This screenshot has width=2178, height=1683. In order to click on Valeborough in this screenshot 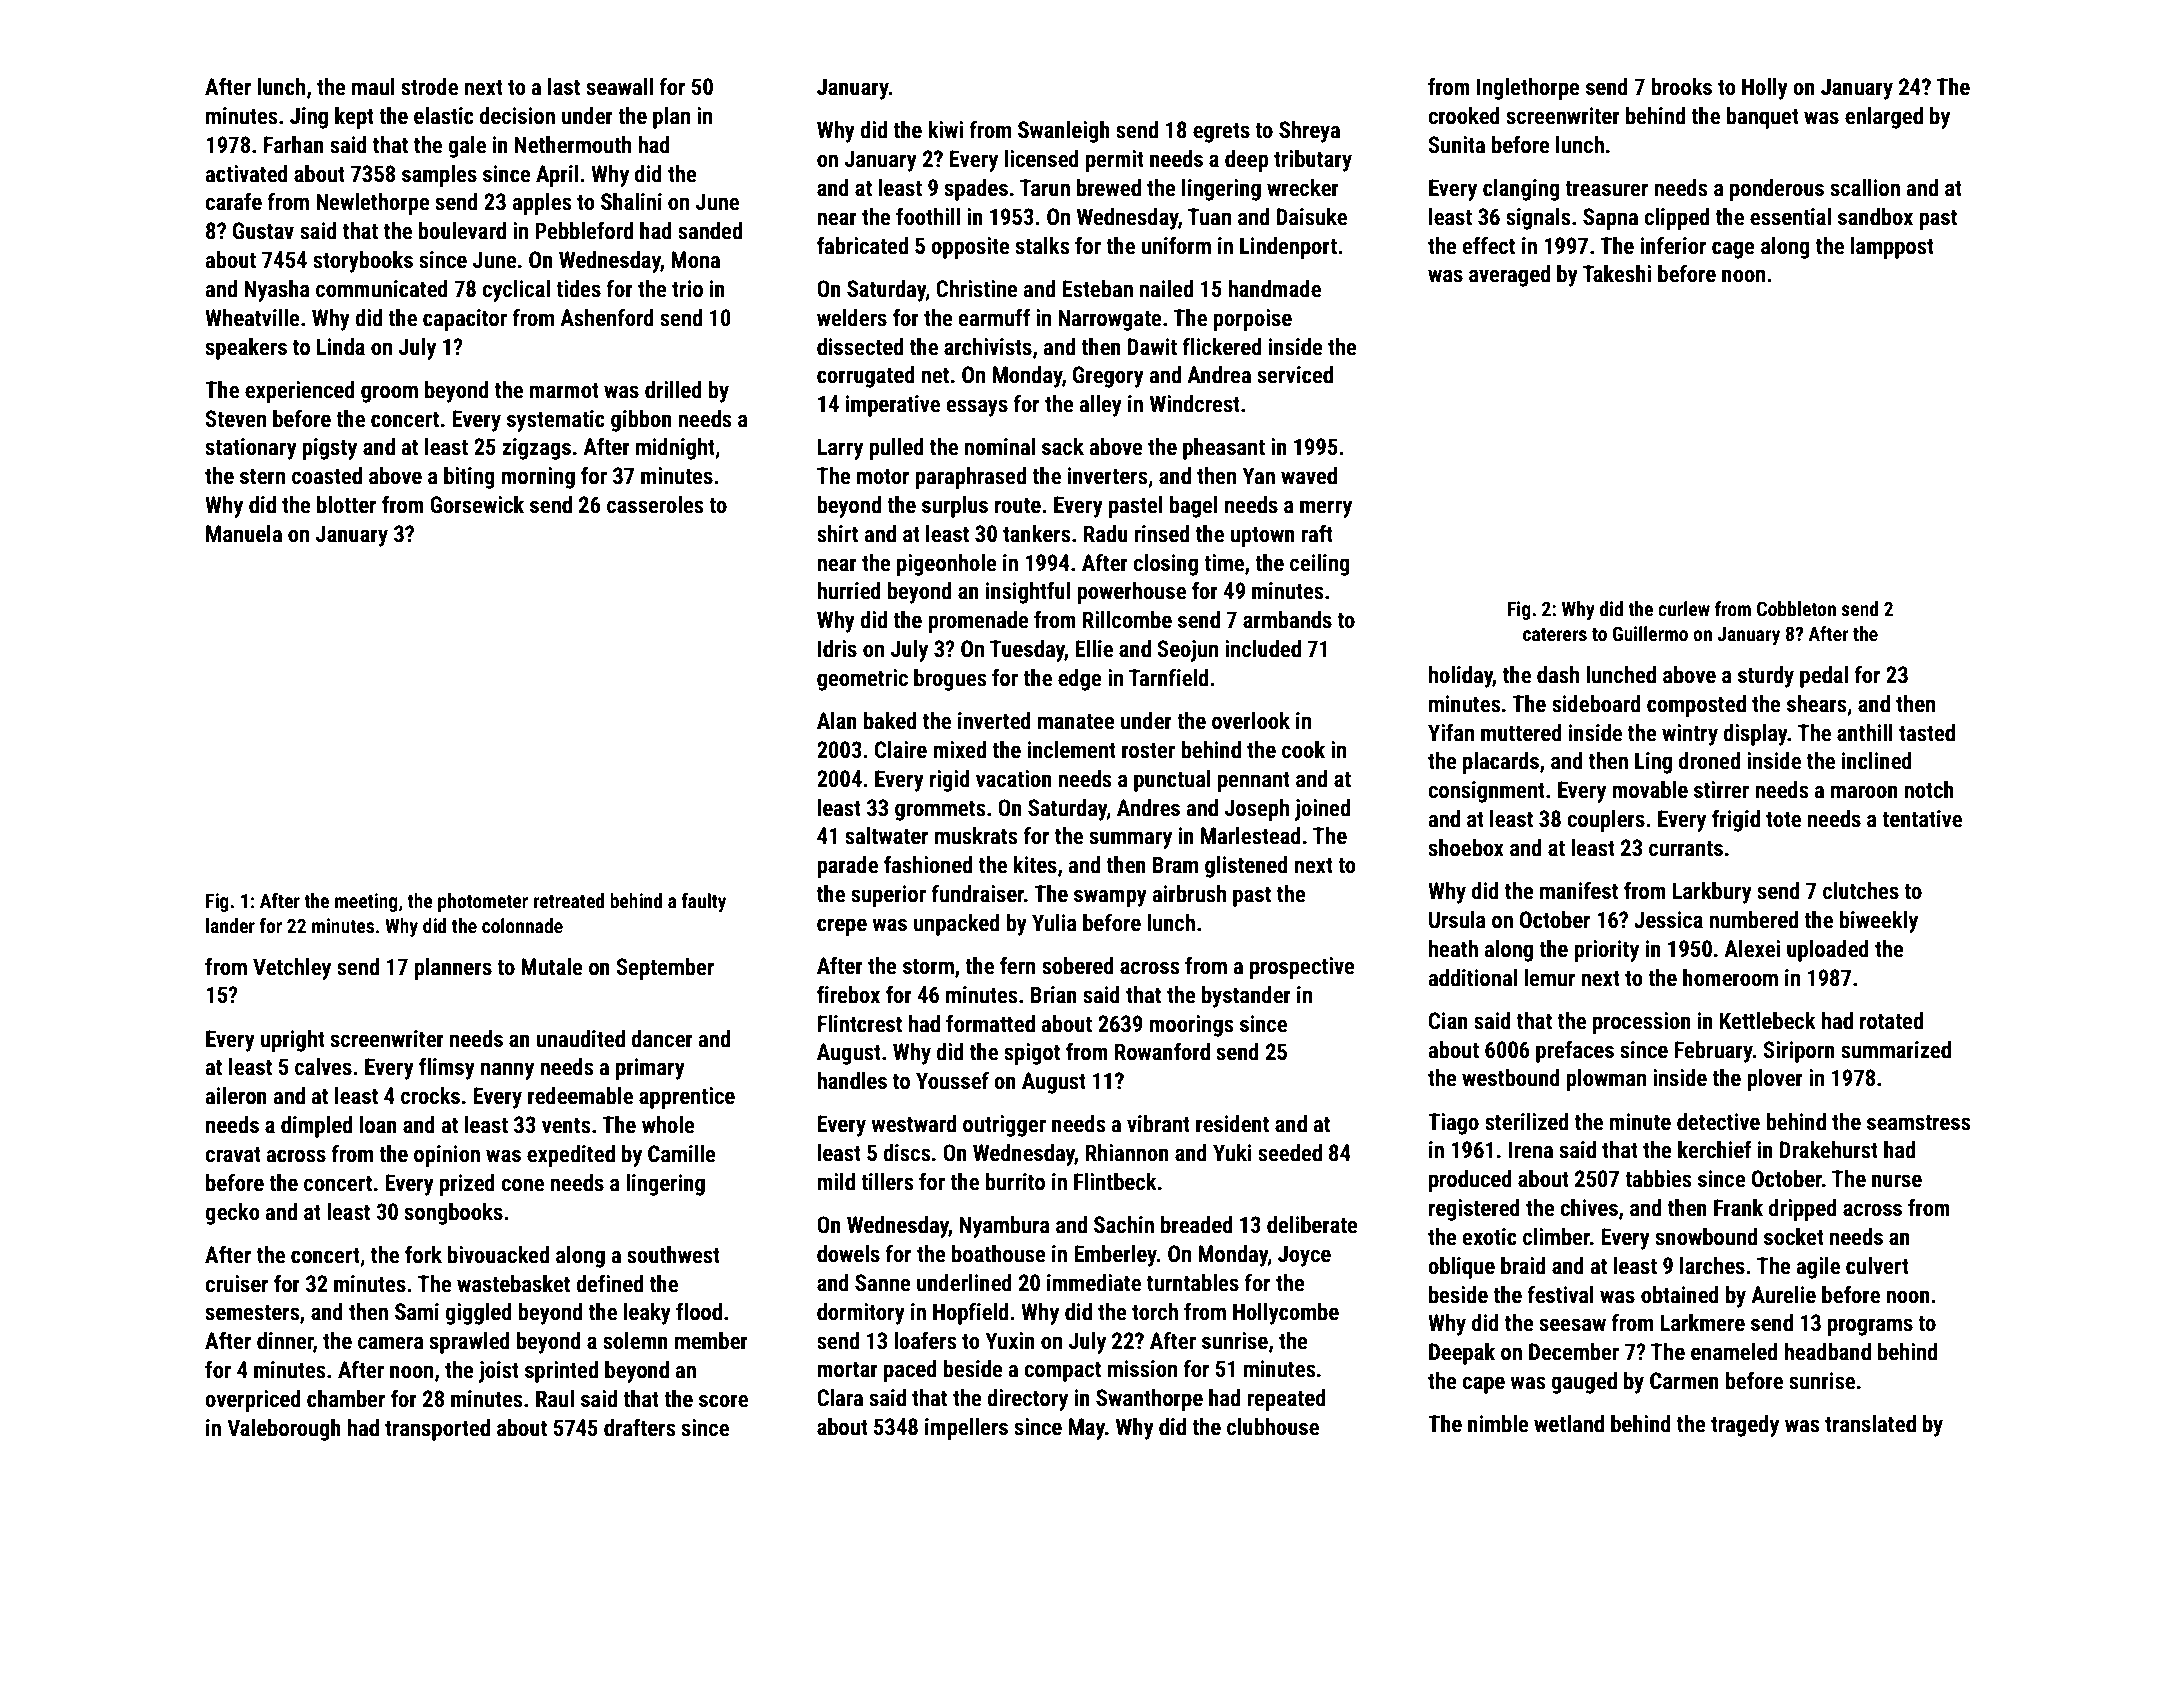, I will do `click(284, 1430)`.
